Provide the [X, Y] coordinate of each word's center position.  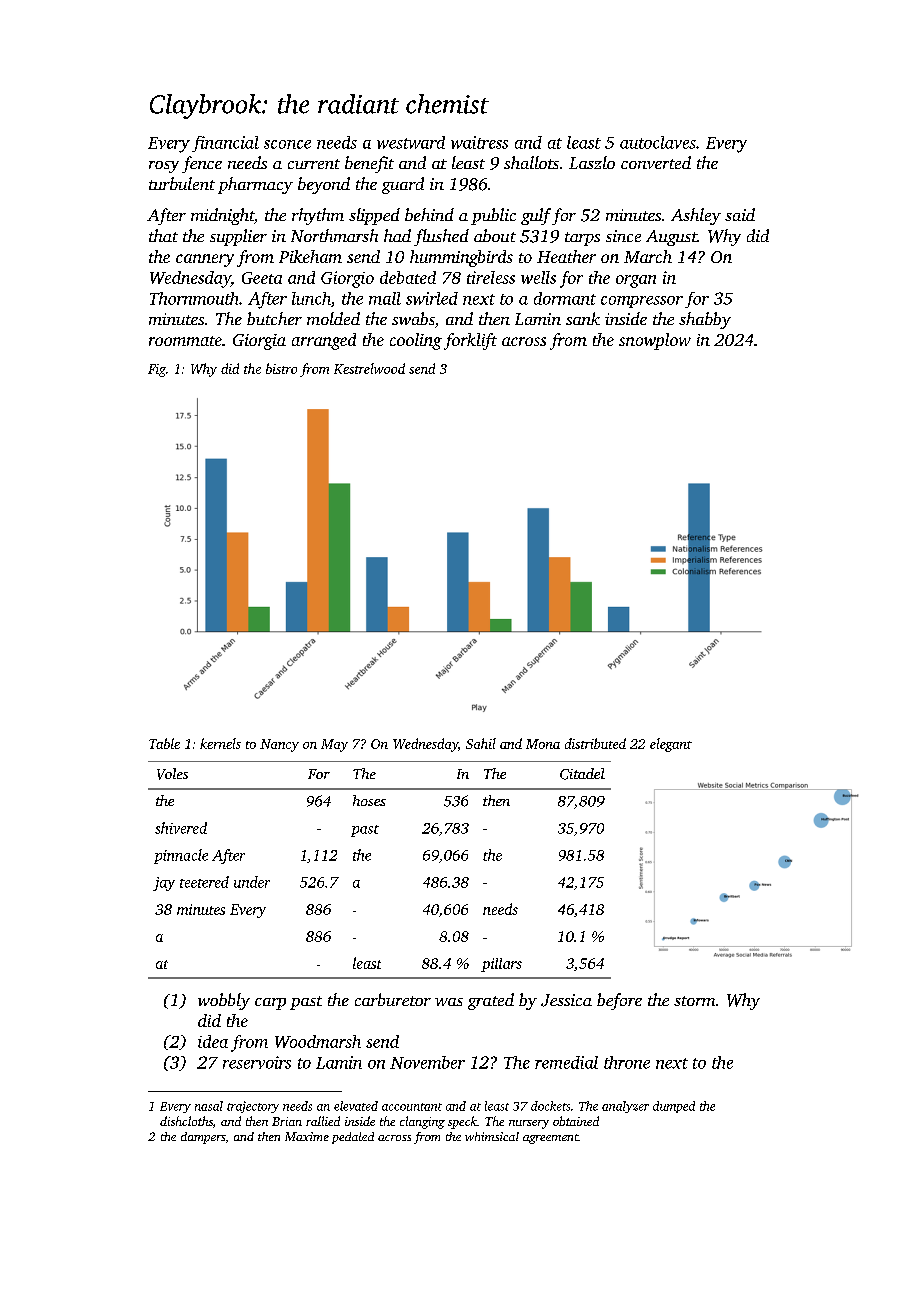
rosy [164, 167]
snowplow [655, 341]
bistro [281, 368]
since [623, 236]
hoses [369, 800]
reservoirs [257, 1062]
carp [270, 1004]
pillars [501, 965]
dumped [674, 1107]
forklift [470, 341]
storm [694, 1001]
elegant [671, 745]
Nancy [279, 745]
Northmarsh [334, 235]
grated [491, 1001]
